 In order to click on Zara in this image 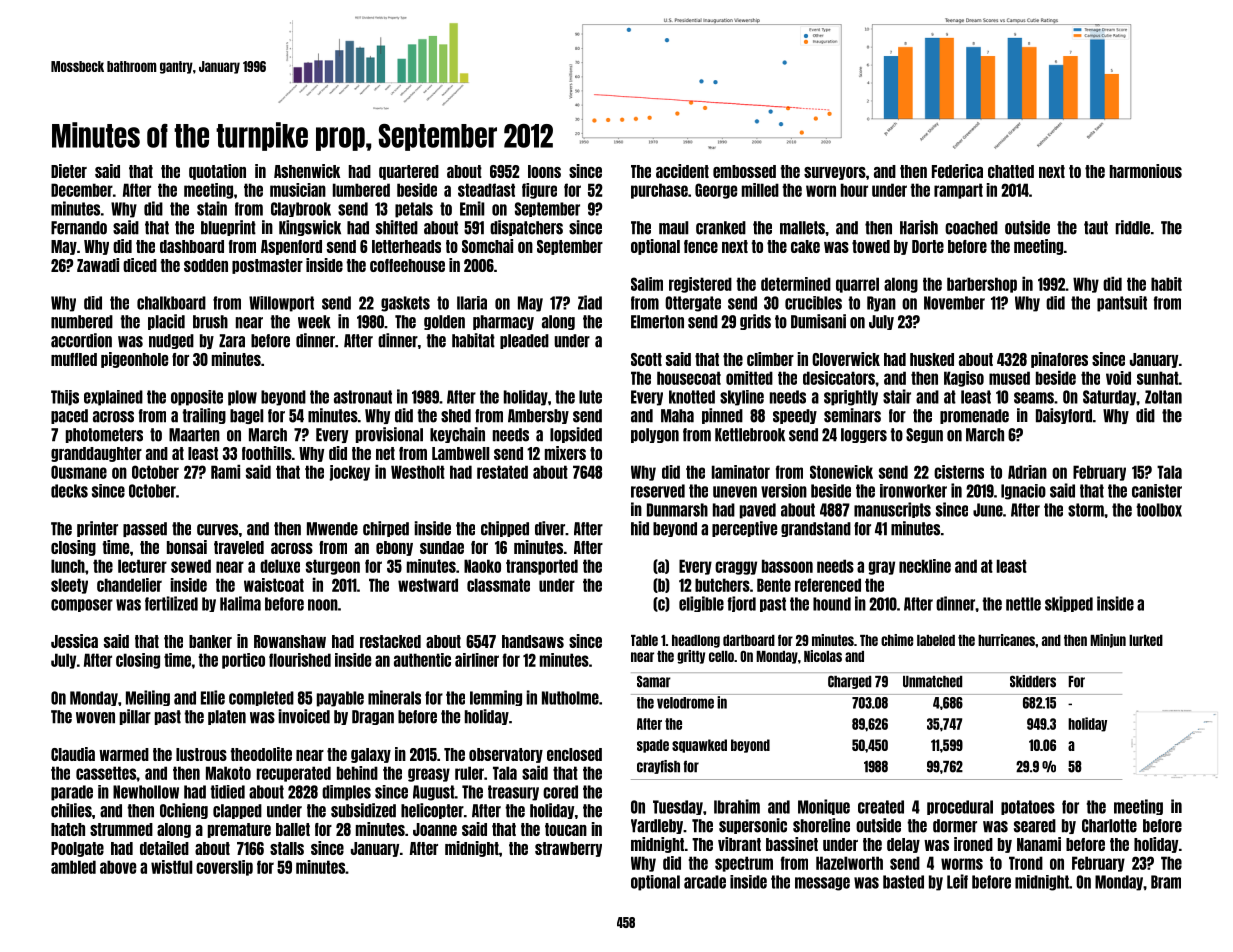, I will do `click(232, 341)`.
